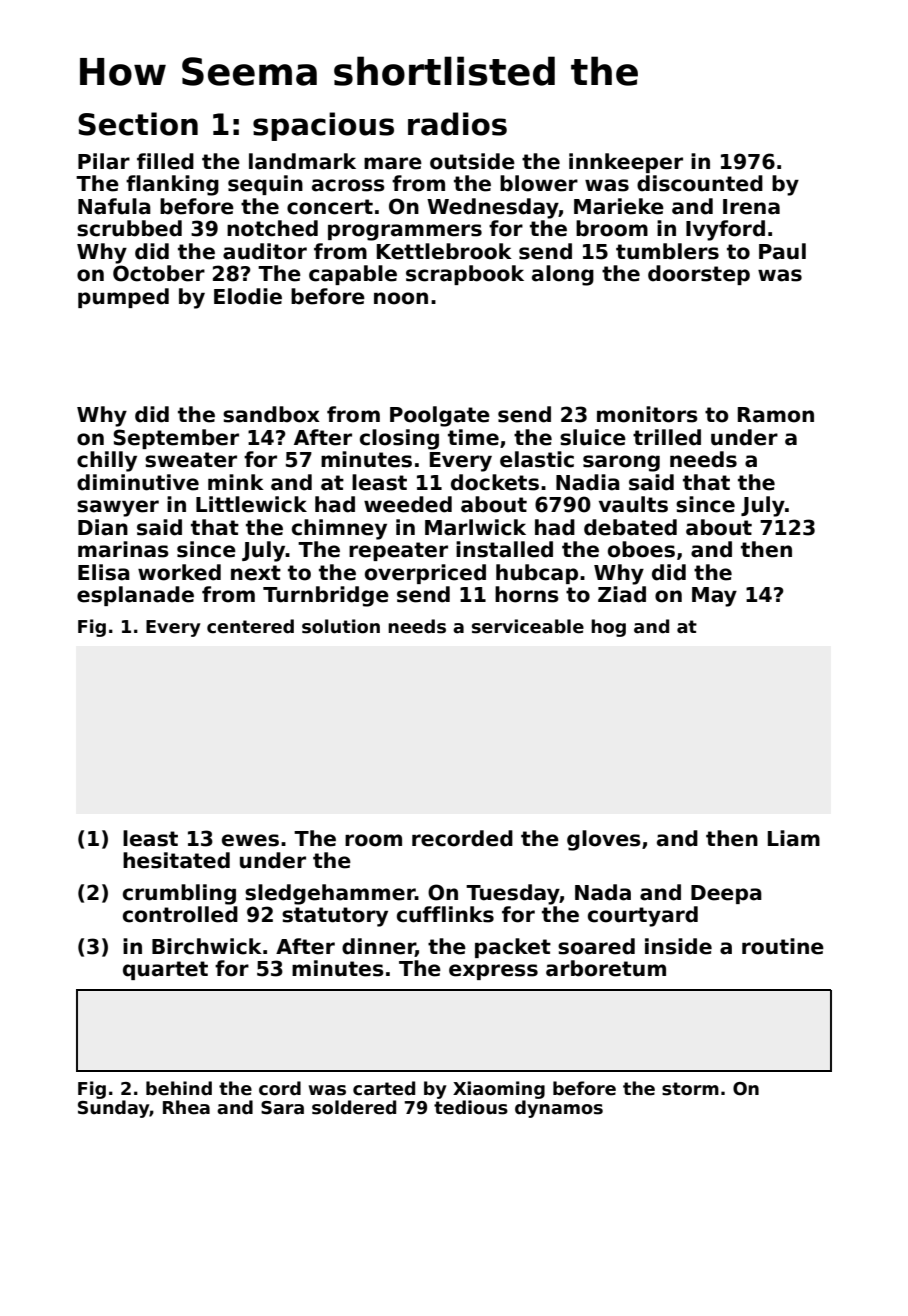 This page has width=908, height=1316. Describe the element at coordinates (176, 860) in the page. I see `hesitated` at that location.
